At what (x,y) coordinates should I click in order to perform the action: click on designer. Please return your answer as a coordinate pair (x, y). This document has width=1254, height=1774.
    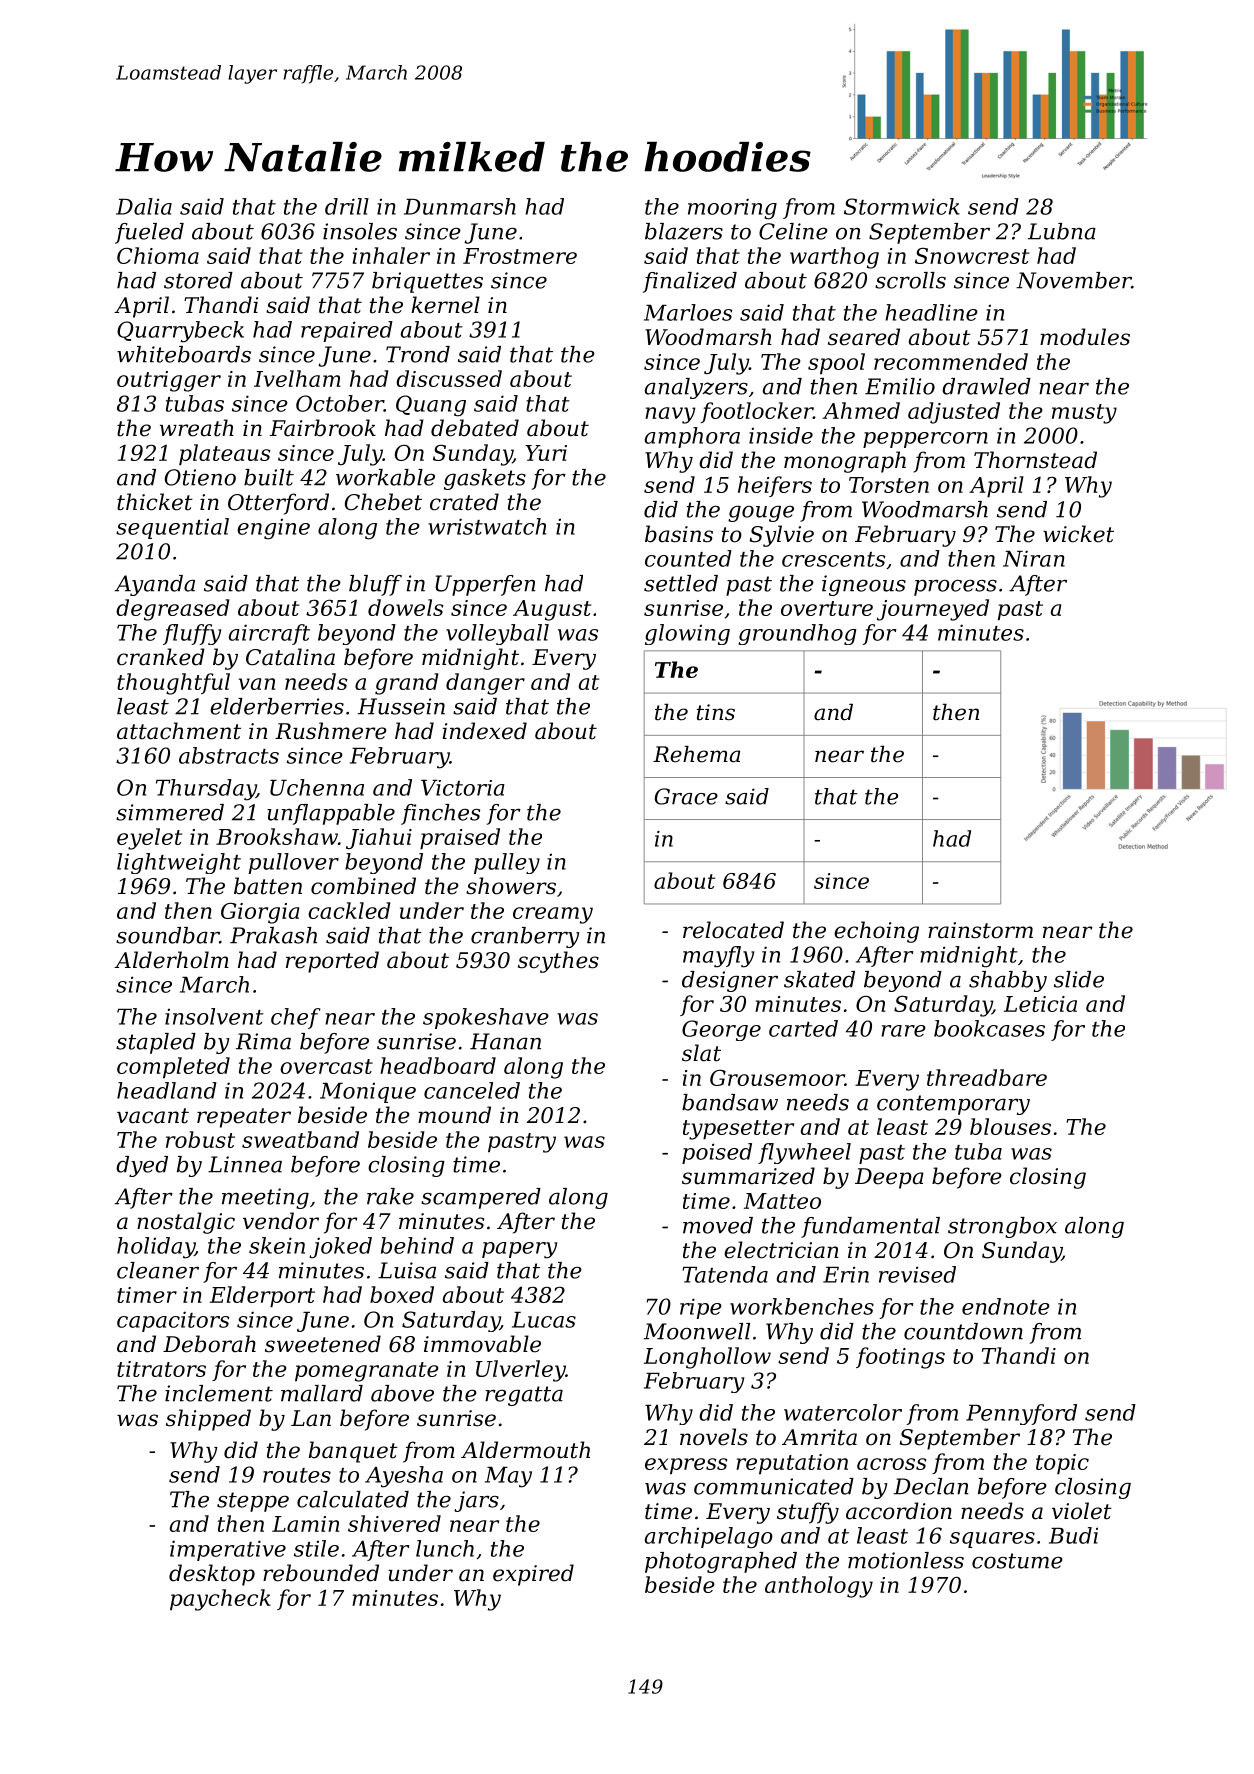
    Looking at the image, I should click on (730, 981).
